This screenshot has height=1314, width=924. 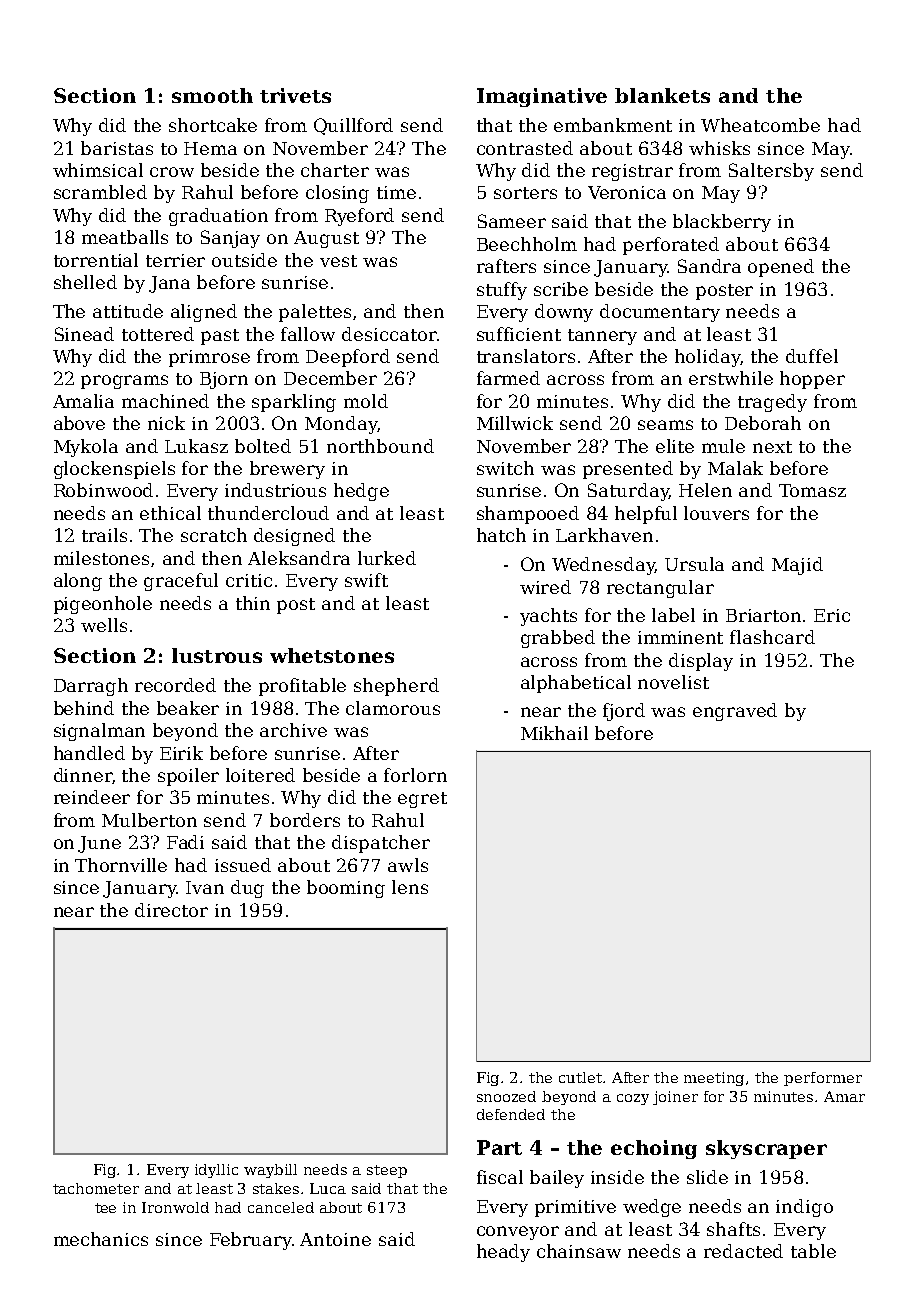 What do you see at coordinates (804, 1208) in the screenshot?
I see `indigo` at bounding box center [804, 1208].
